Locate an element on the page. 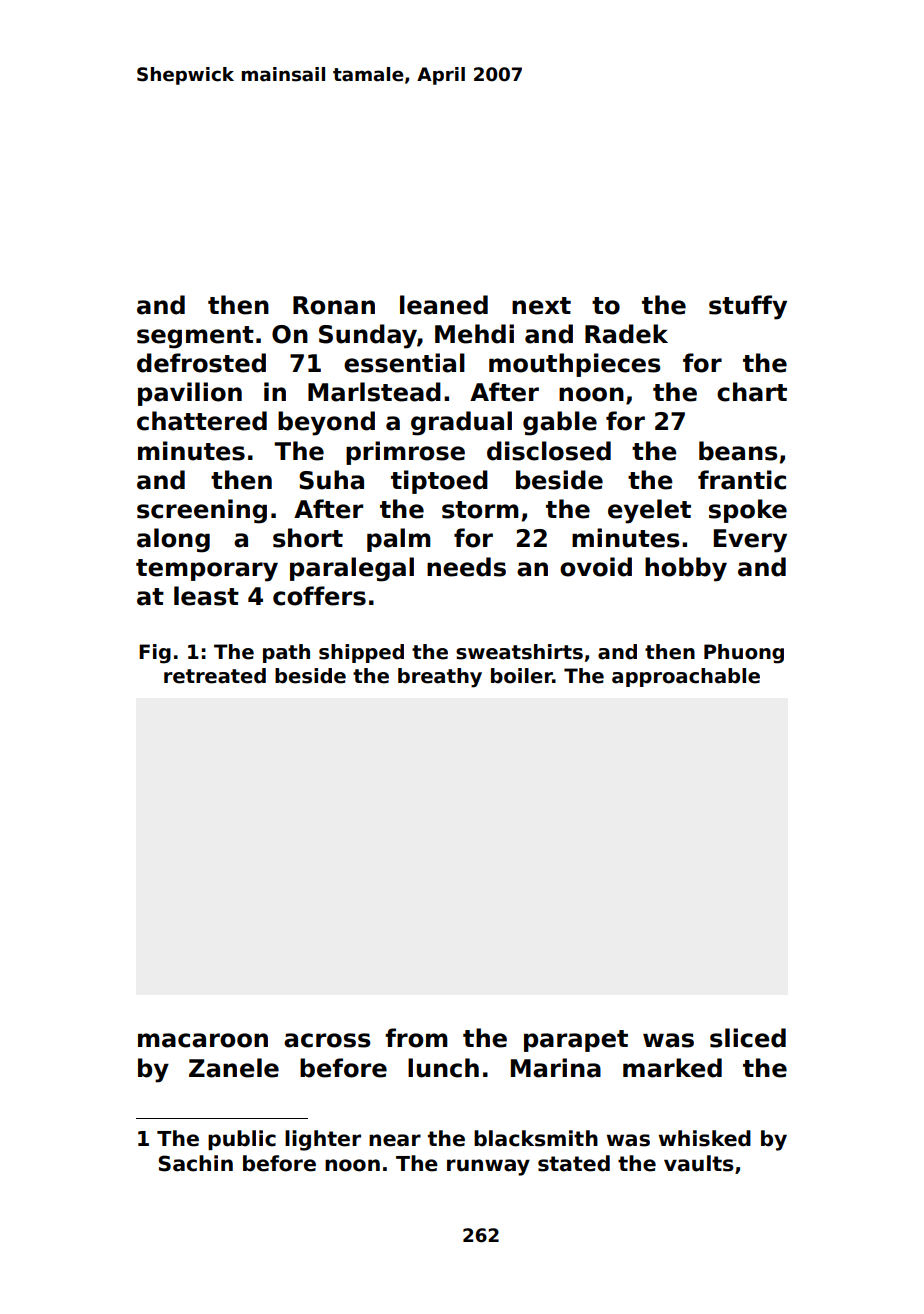 The image size is (924, 1314). Sunday is located at coordinates (368, 336).
